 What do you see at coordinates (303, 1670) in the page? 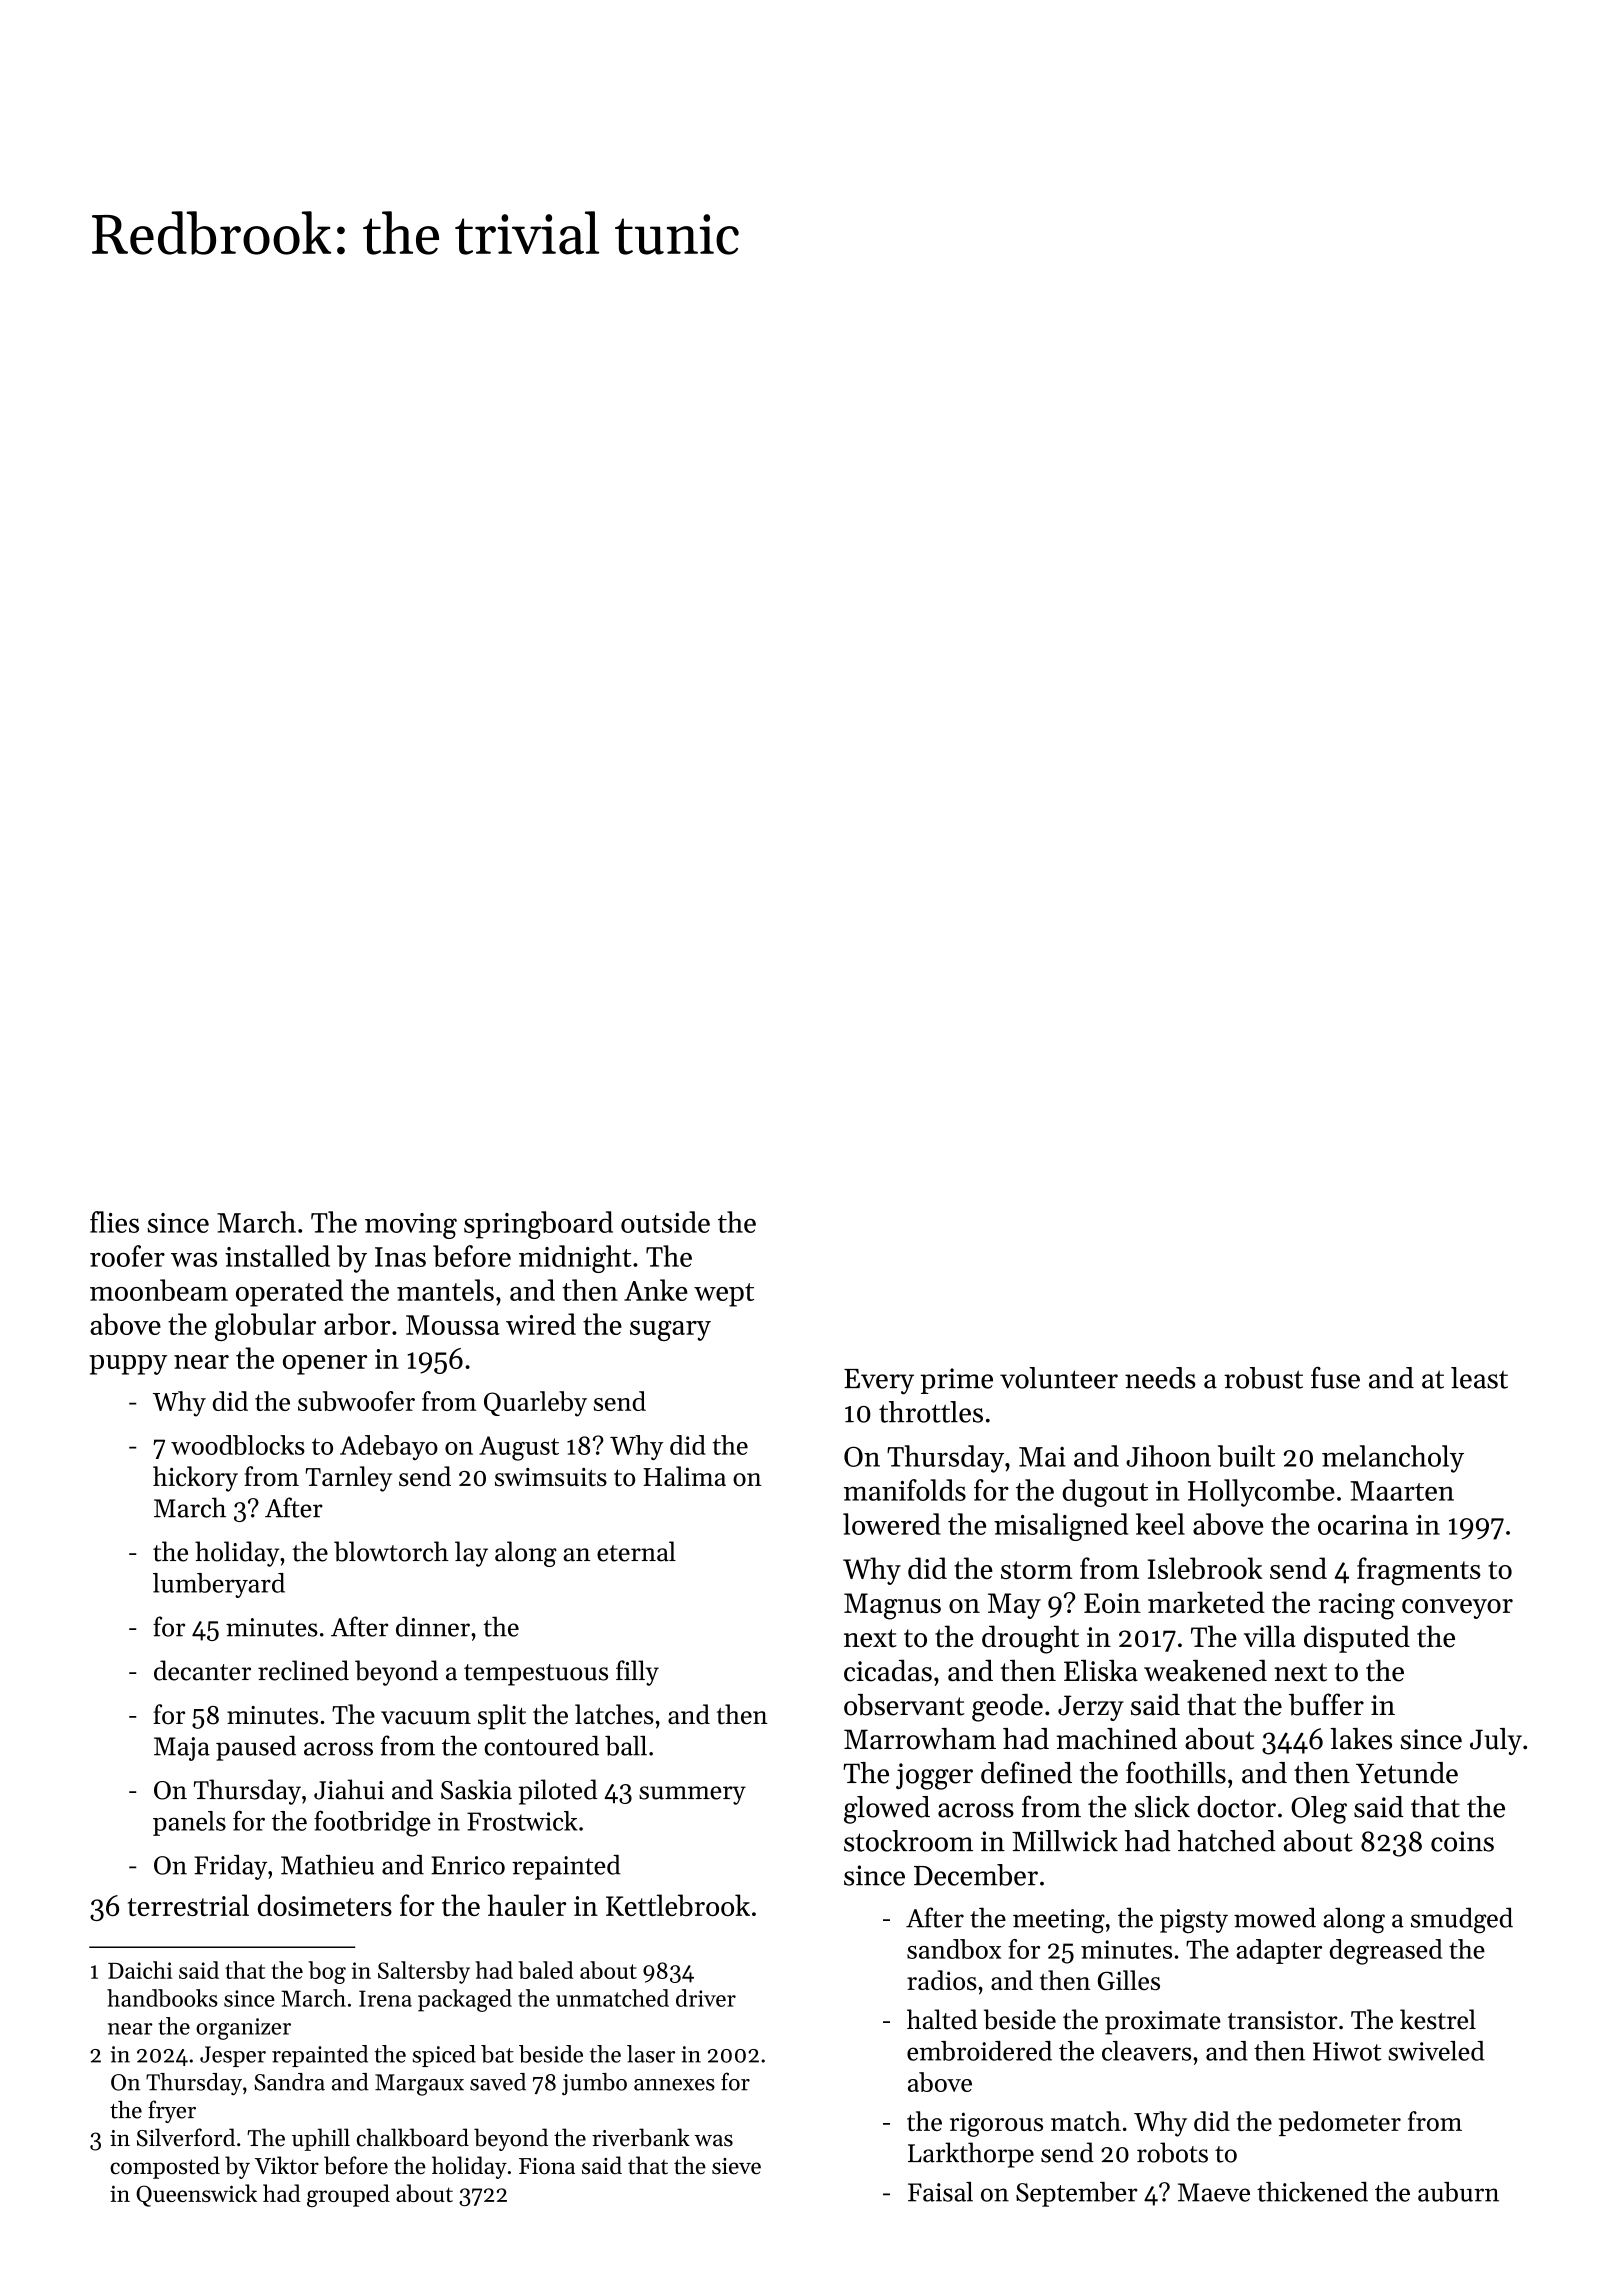
I see `reclined` at bounding box center [303, 1670].
